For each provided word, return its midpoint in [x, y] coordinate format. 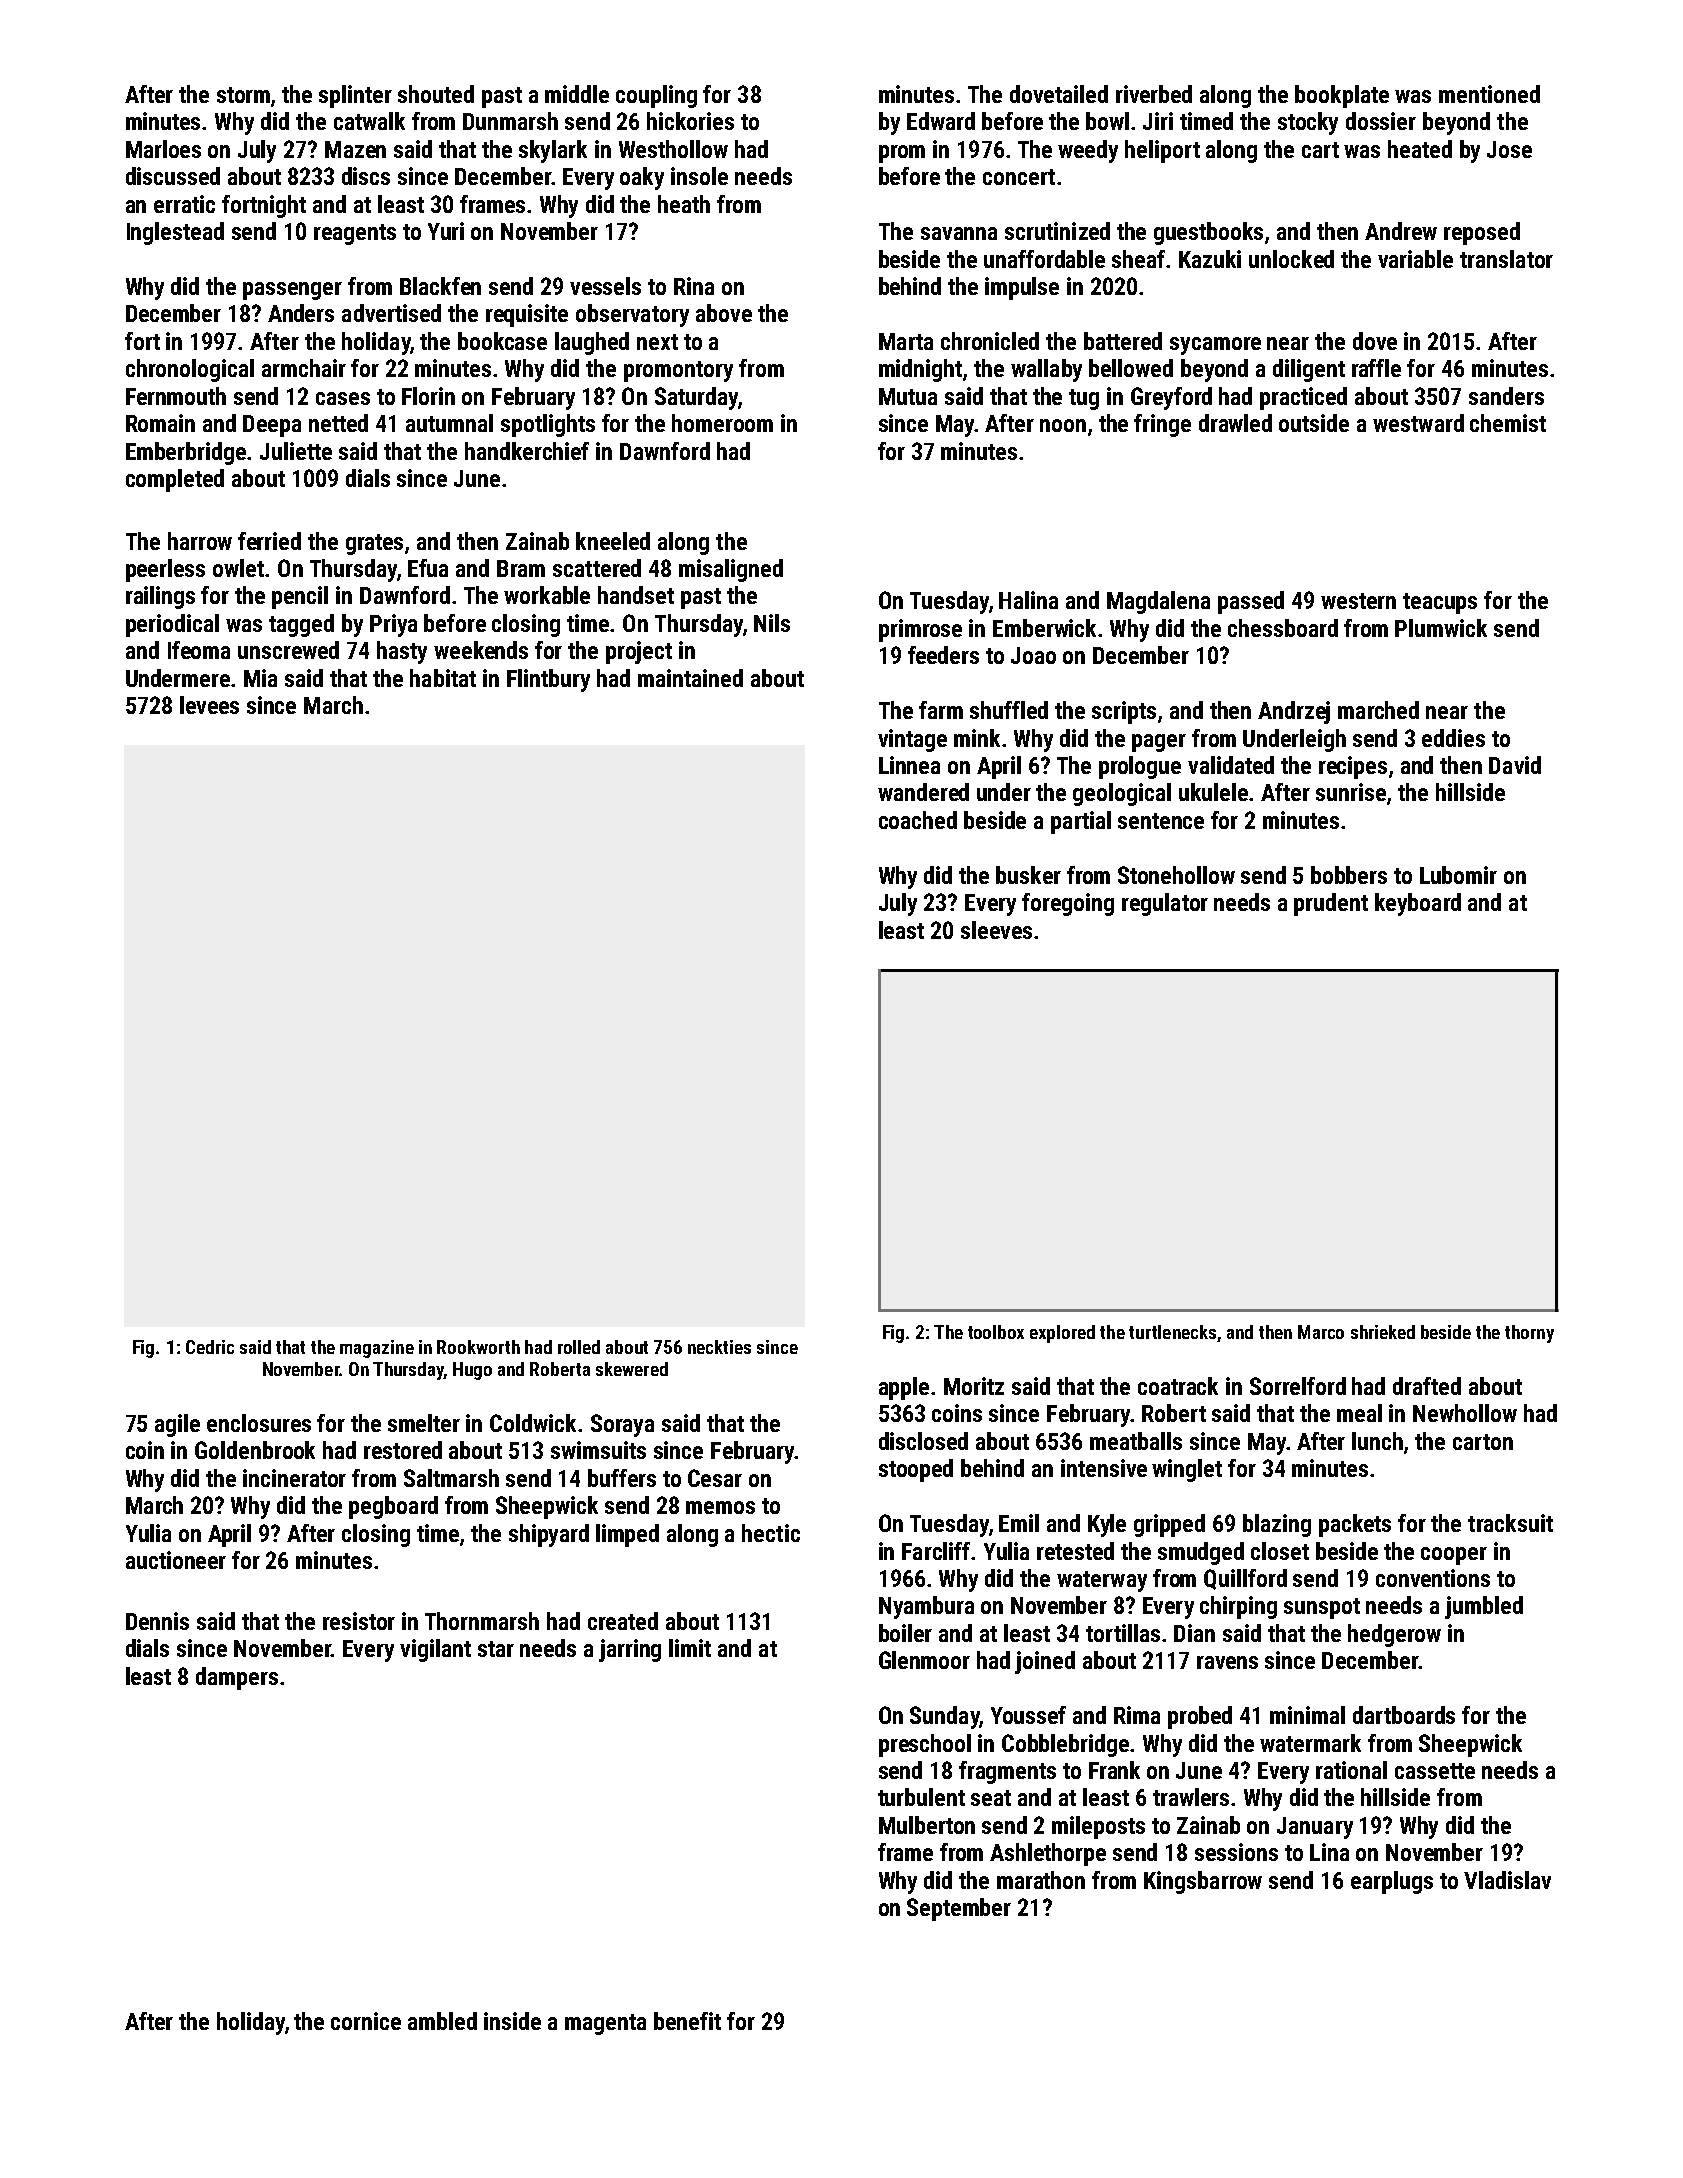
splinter [355, 96]
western [1358, 601]
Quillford [1245, 1579]
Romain [160, 423]
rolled [579, 1347]
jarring [630, 1650]
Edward [941, 121]
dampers [237, 1678]
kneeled [613, 541]
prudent [1331, 904]
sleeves [996, 930]
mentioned [1489, 94]
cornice [366, 2021]
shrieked [1383, 1332]
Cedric [210, 1347]
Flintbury [548, 680]
